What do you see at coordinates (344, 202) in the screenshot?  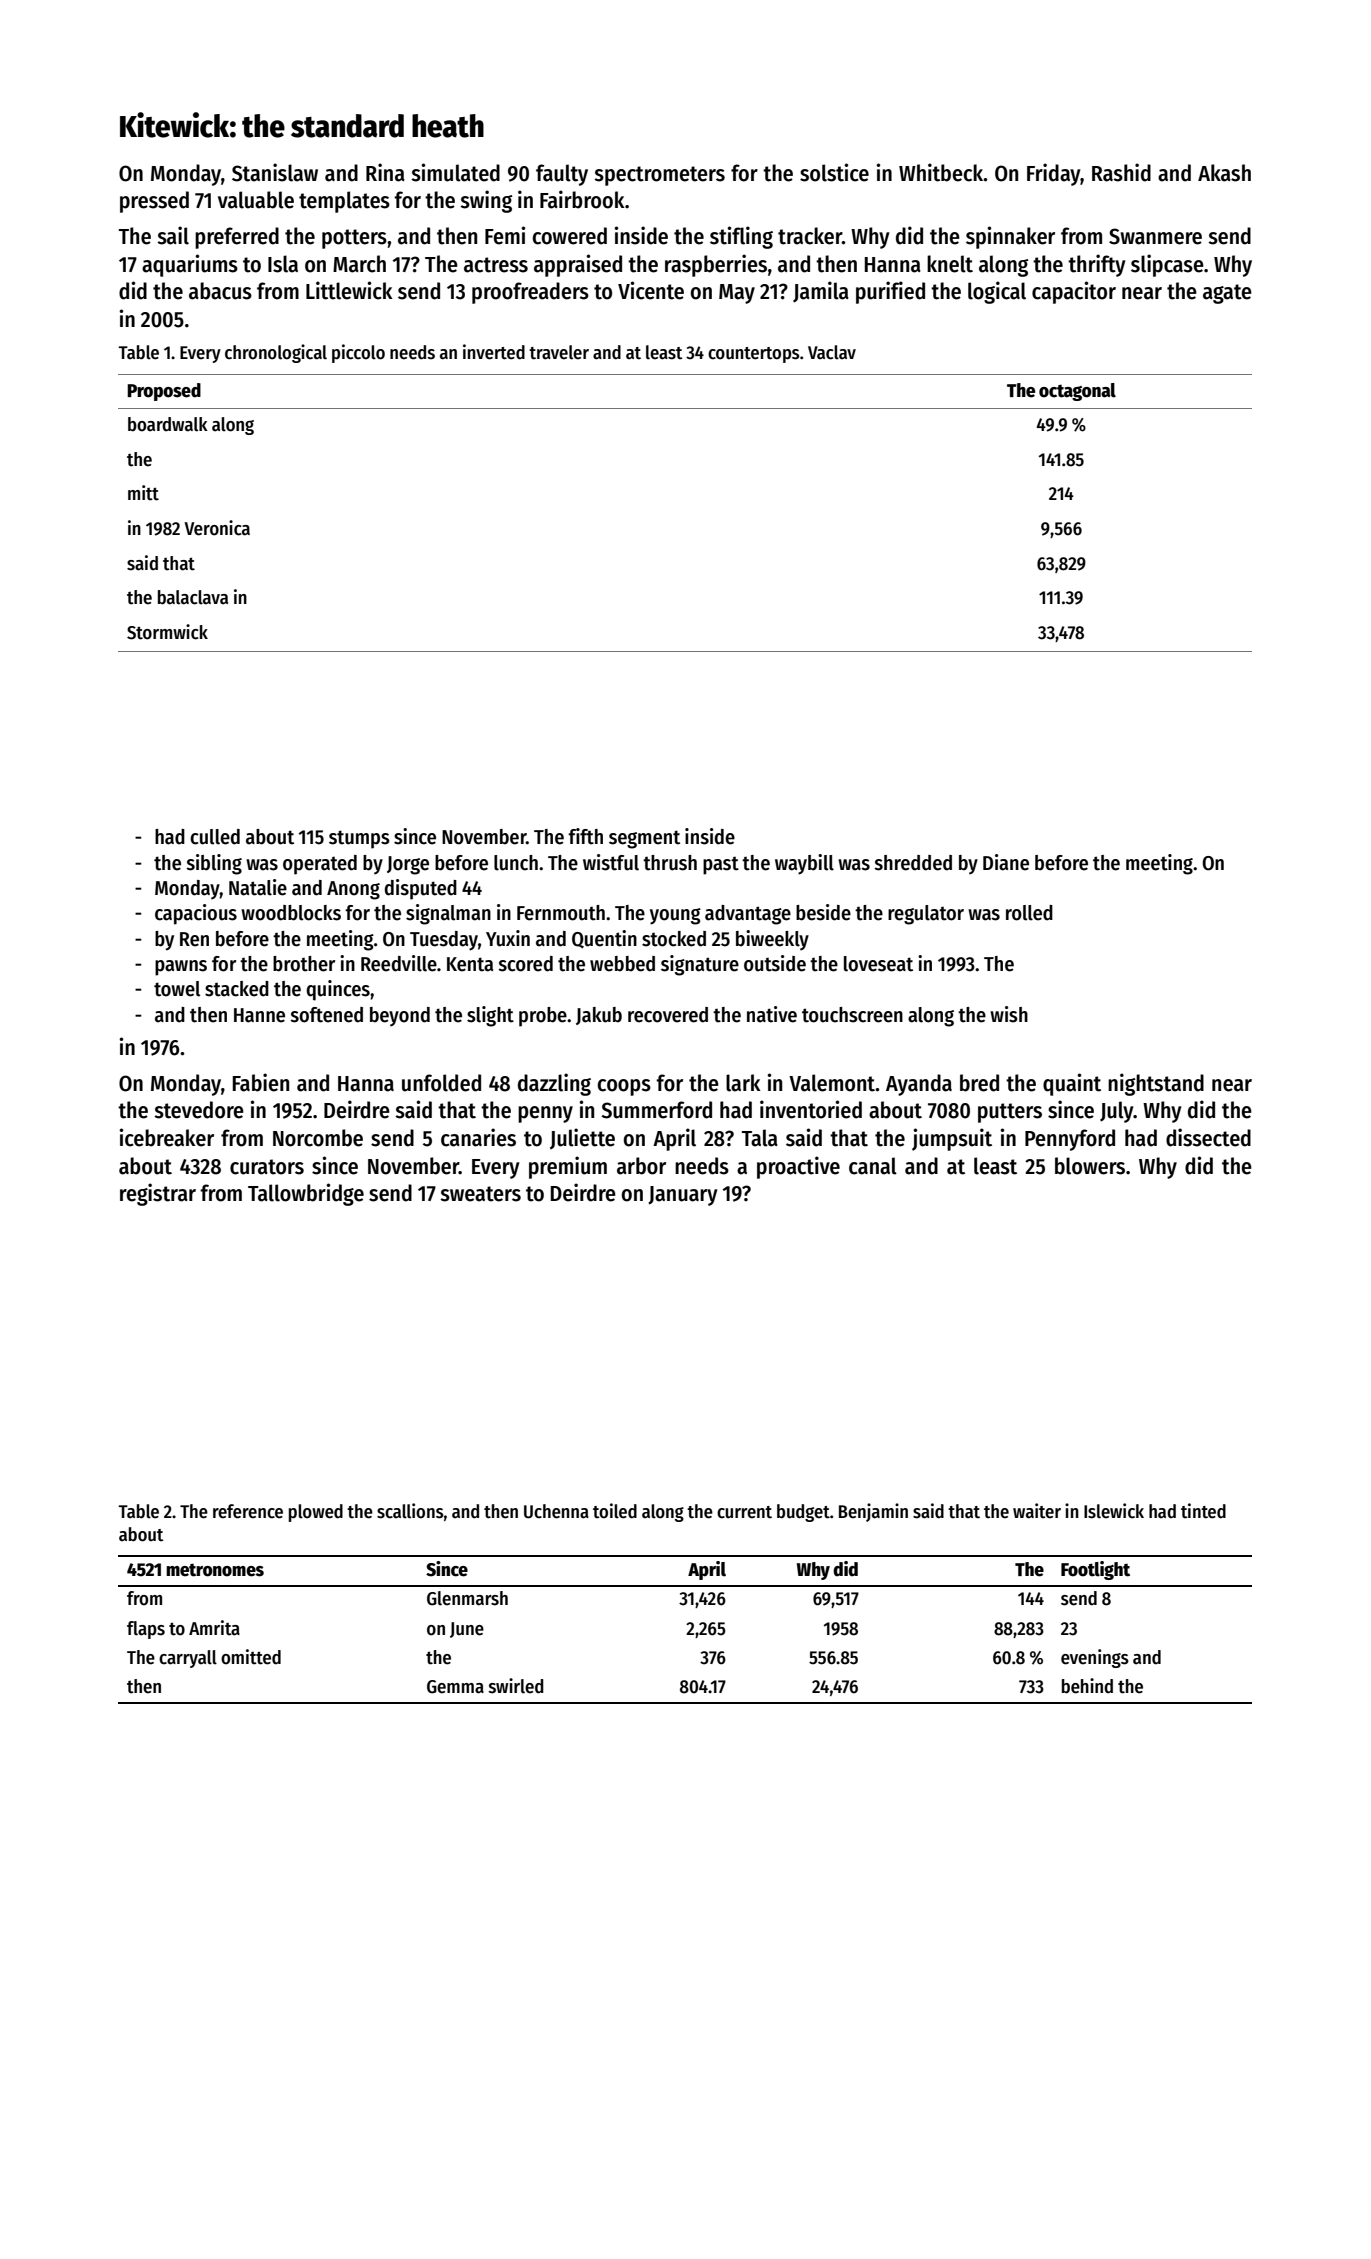 I see `templates` at bounding box center [344, 202].
